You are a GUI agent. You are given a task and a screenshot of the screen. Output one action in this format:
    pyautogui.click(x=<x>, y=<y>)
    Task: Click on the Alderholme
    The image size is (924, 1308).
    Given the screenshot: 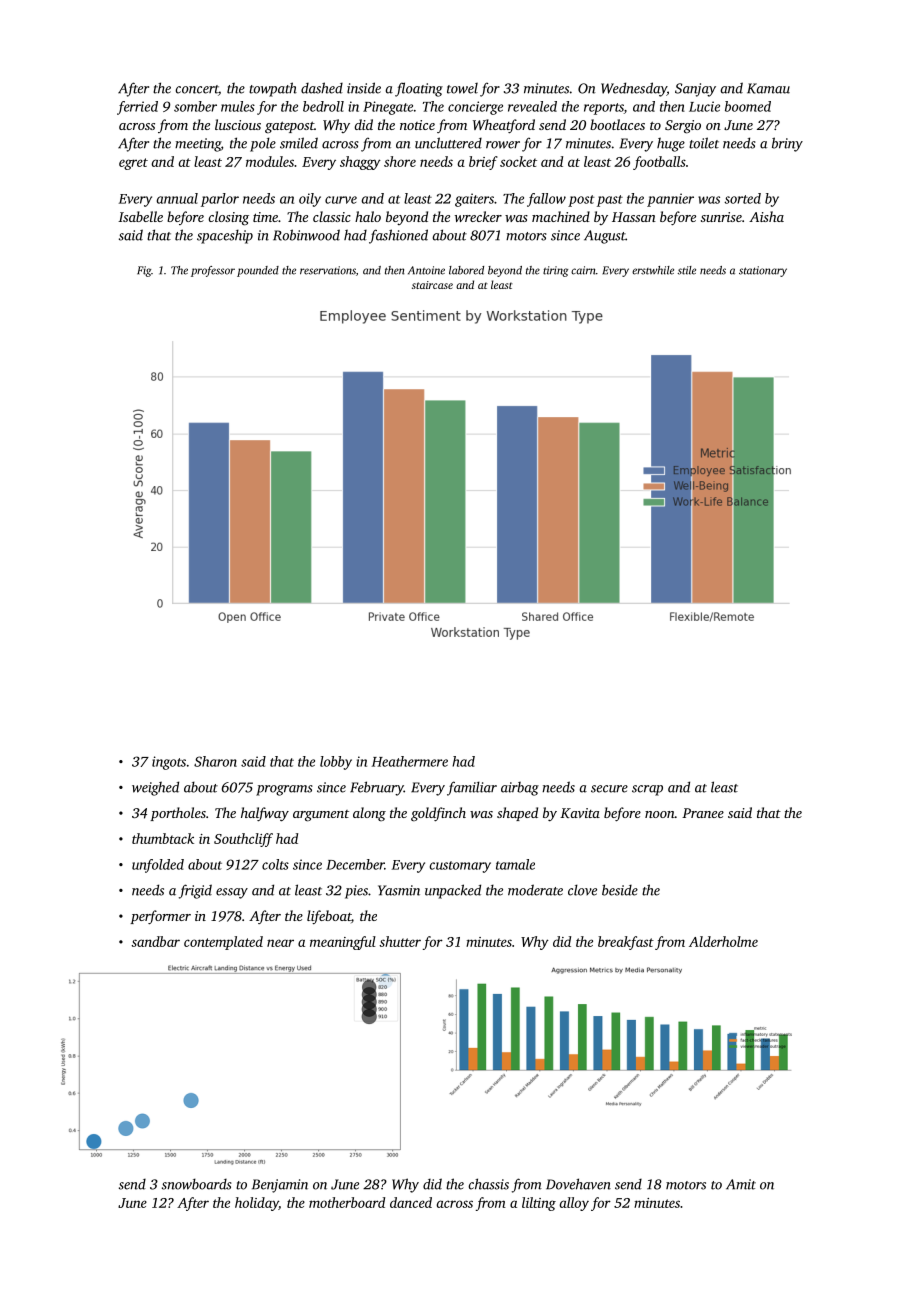 What is the action you would take?
    pyautogui.click(x=723, y=941)
